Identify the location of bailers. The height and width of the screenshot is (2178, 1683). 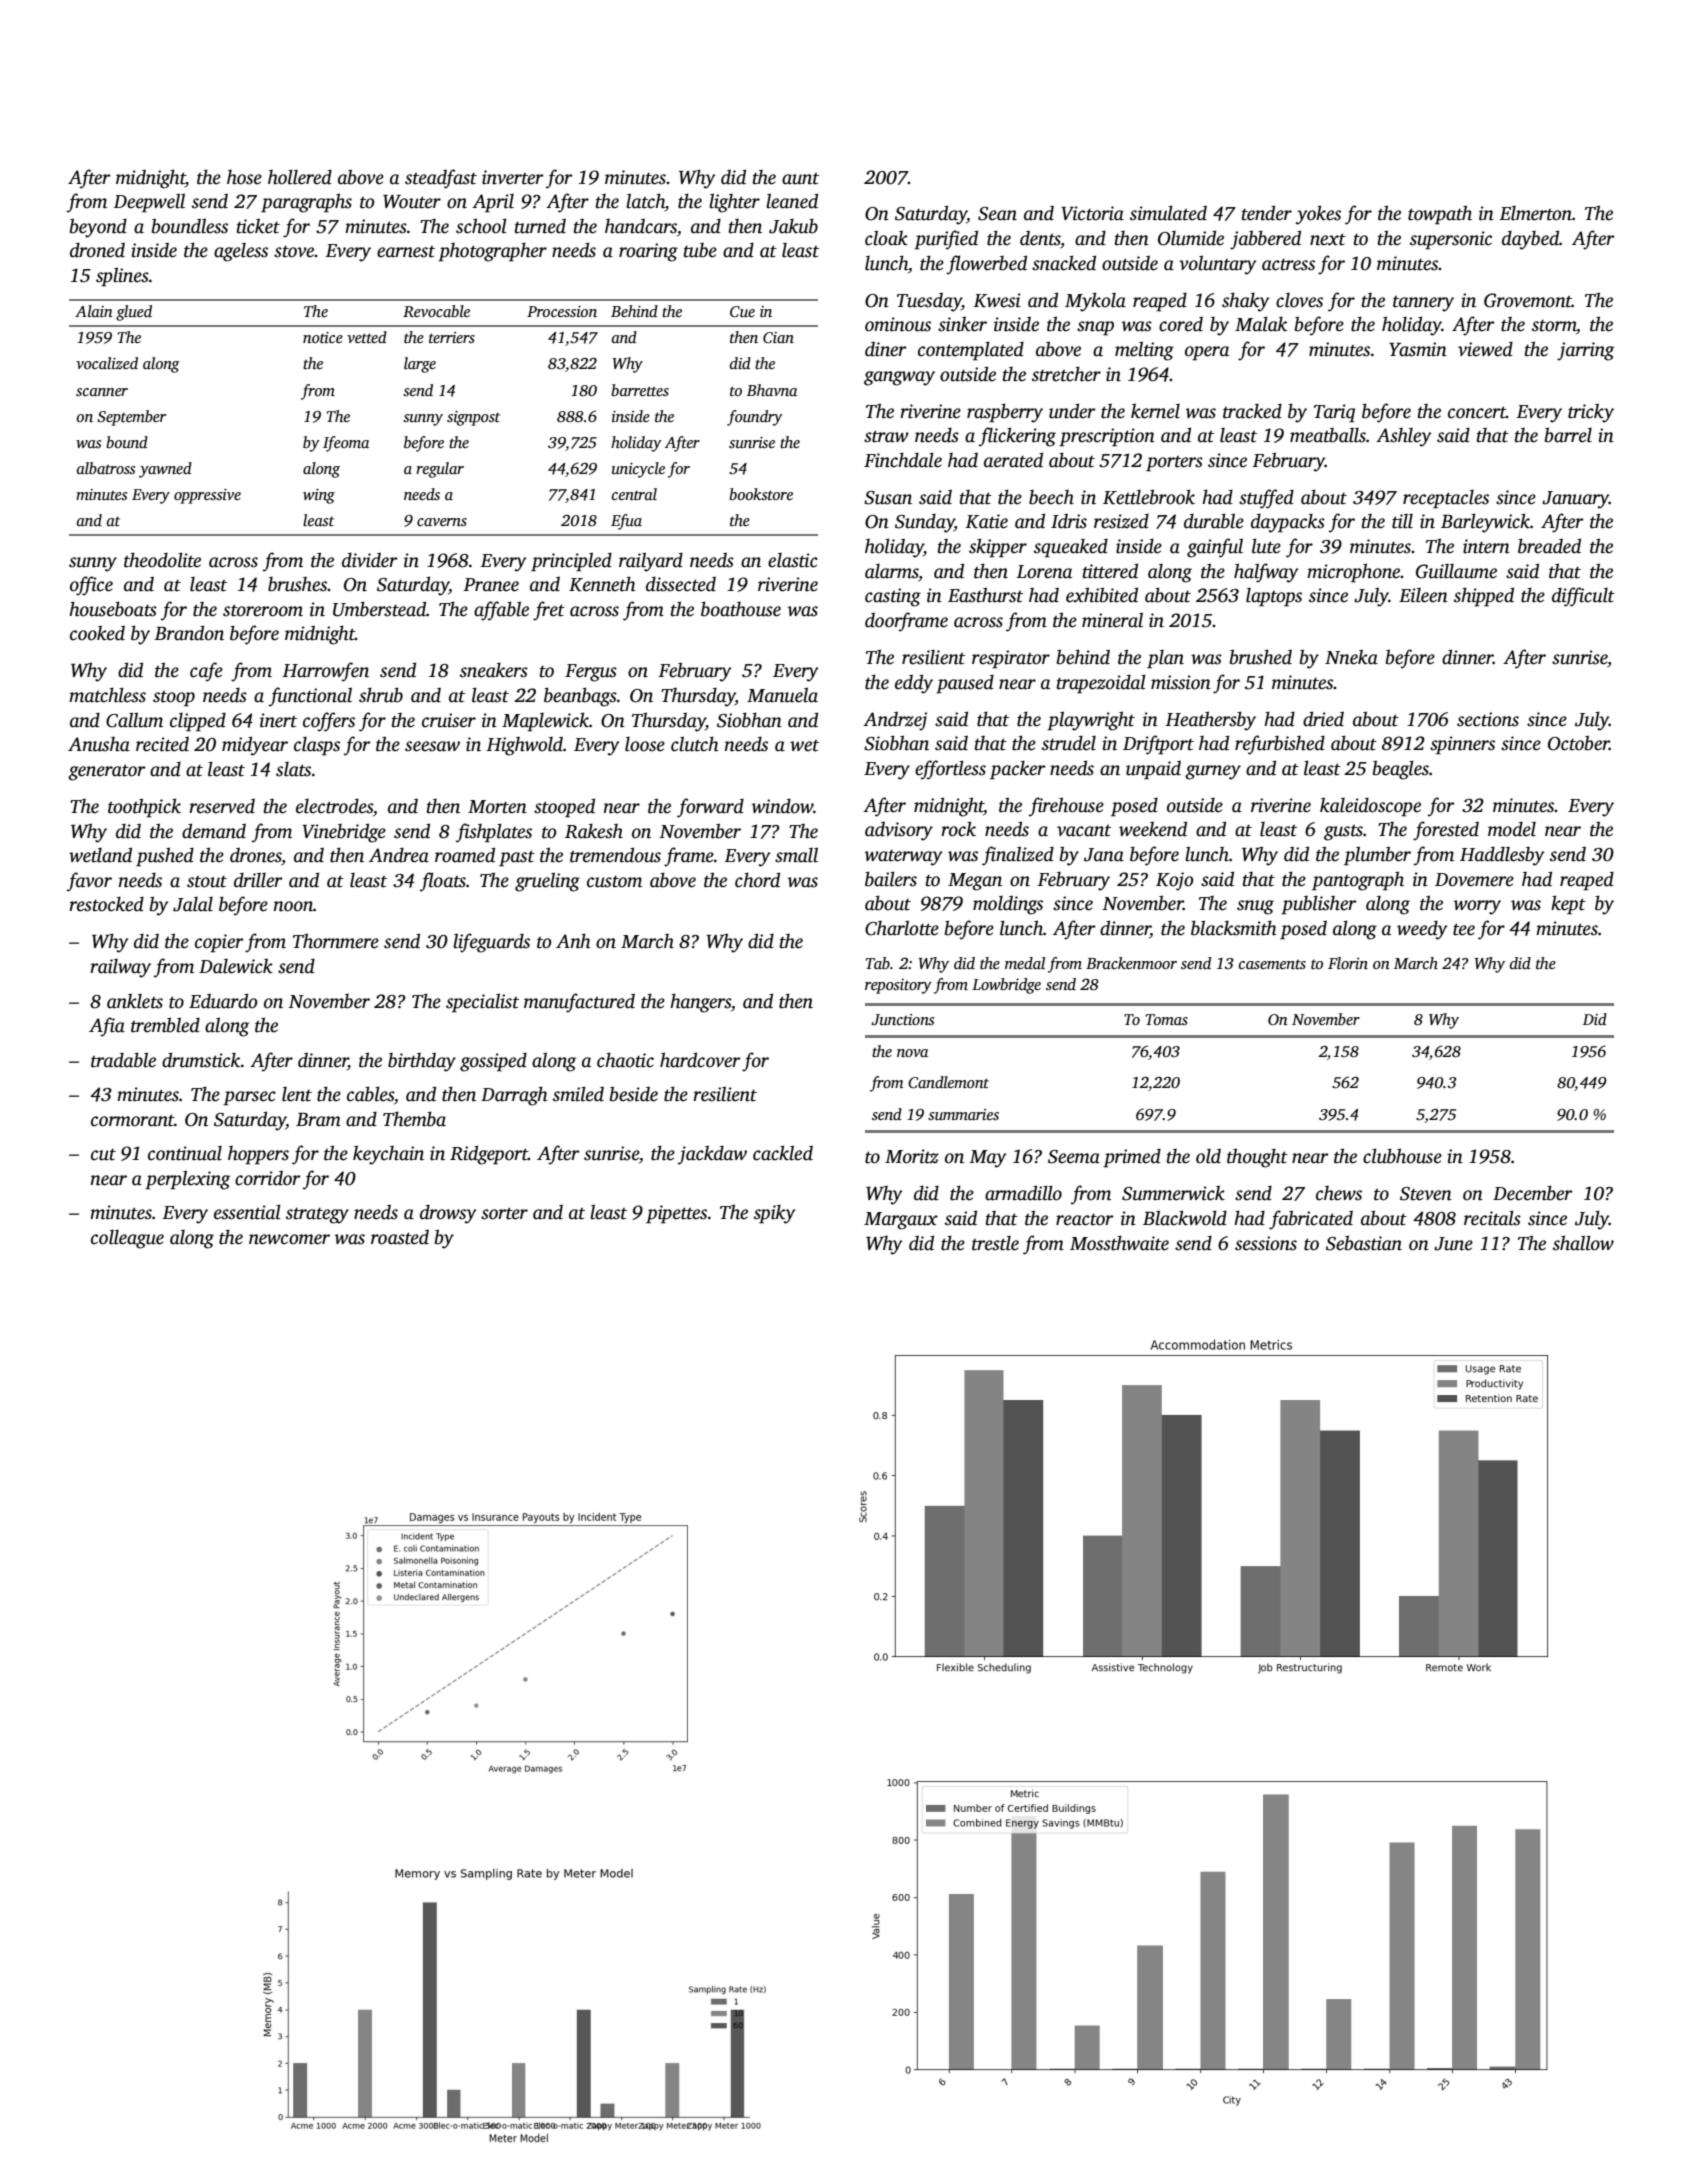
(891, 879).
